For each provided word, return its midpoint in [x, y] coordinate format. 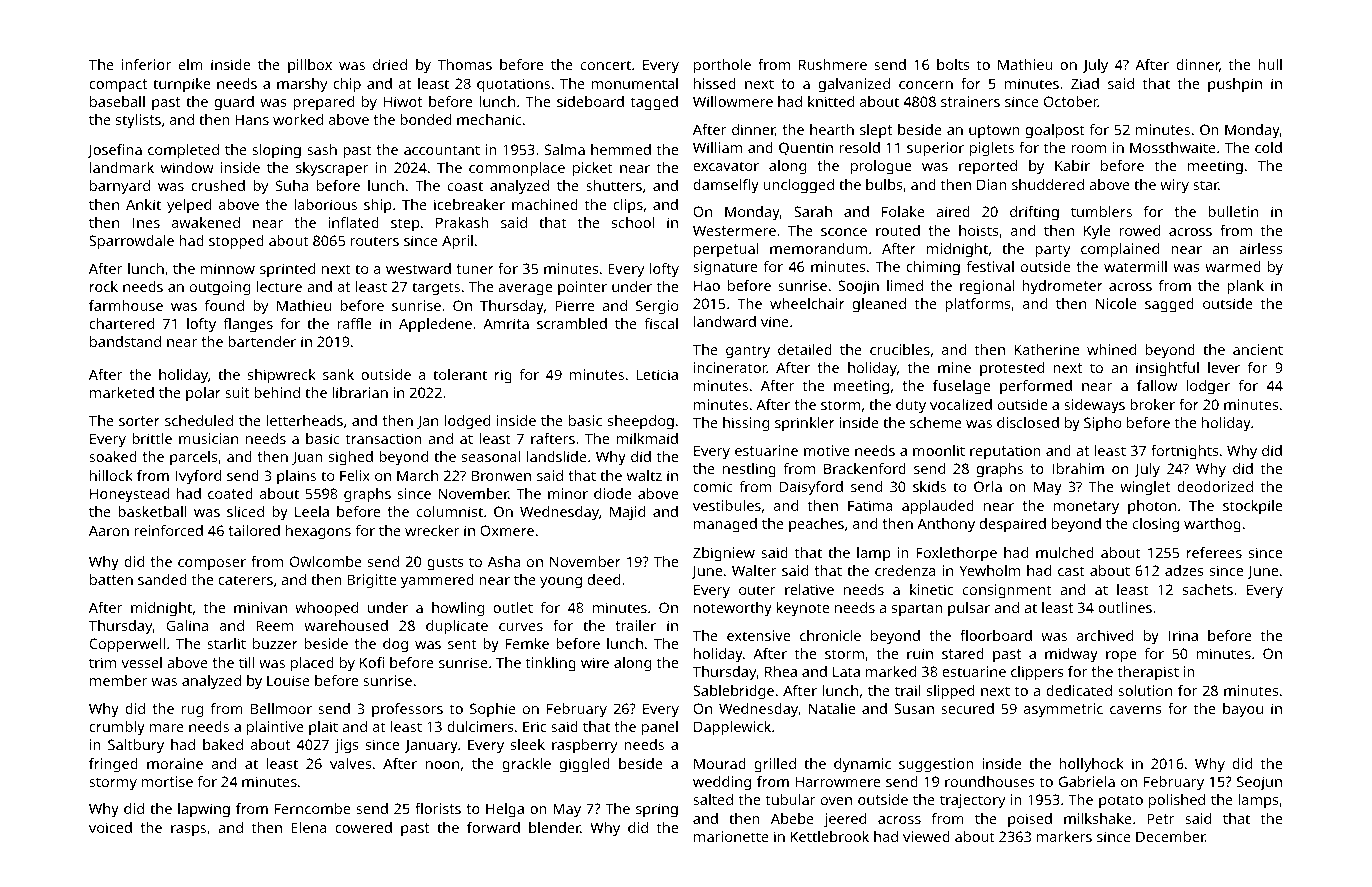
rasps [188, 831]
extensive [758, 635]
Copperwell [127, 645]
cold [1268, 147]
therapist [1148, 673]
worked [298, 119]
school [633, 222]
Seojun [1259, 783]
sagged [1169, 305]
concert [606, 65]
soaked [113, 456]
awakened [206, 222]
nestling [749, 470]
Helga [505, 810]
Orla [988, 486]
